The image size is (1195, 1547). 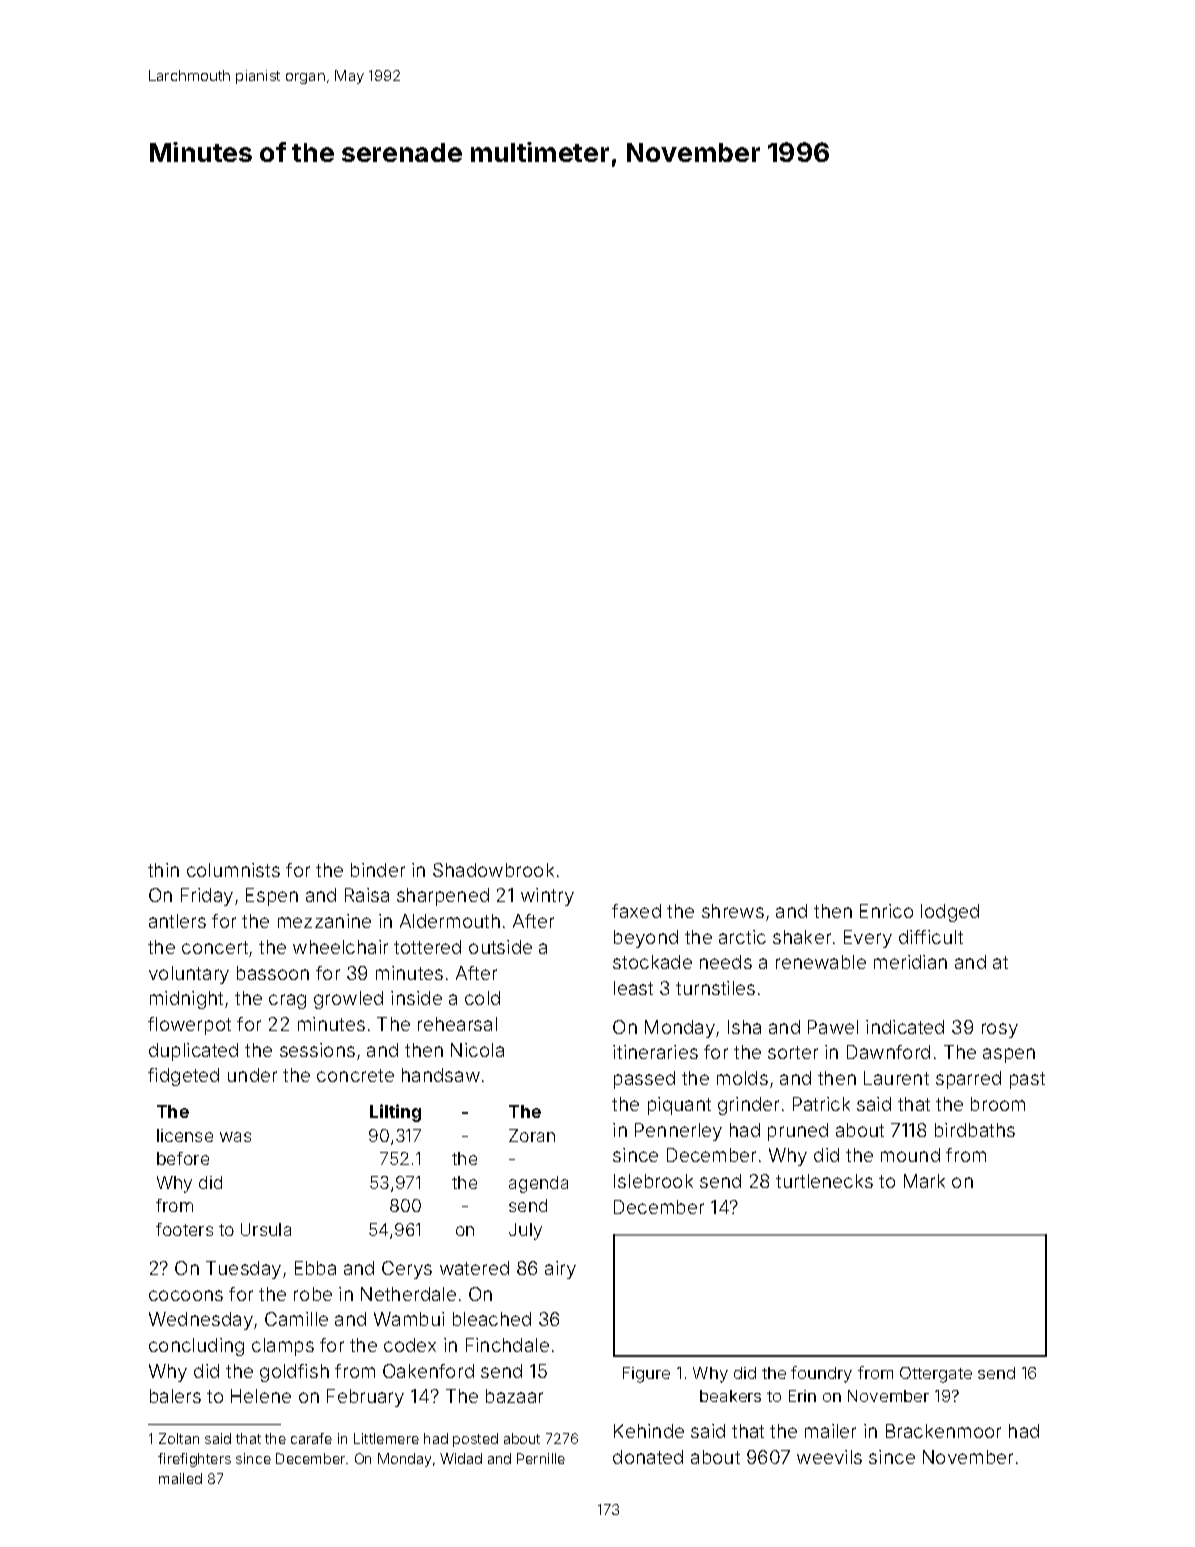 What do you see at coordinates (378, 870) in the screenshot?
I see `binder` at bounding box center [378, 870].
